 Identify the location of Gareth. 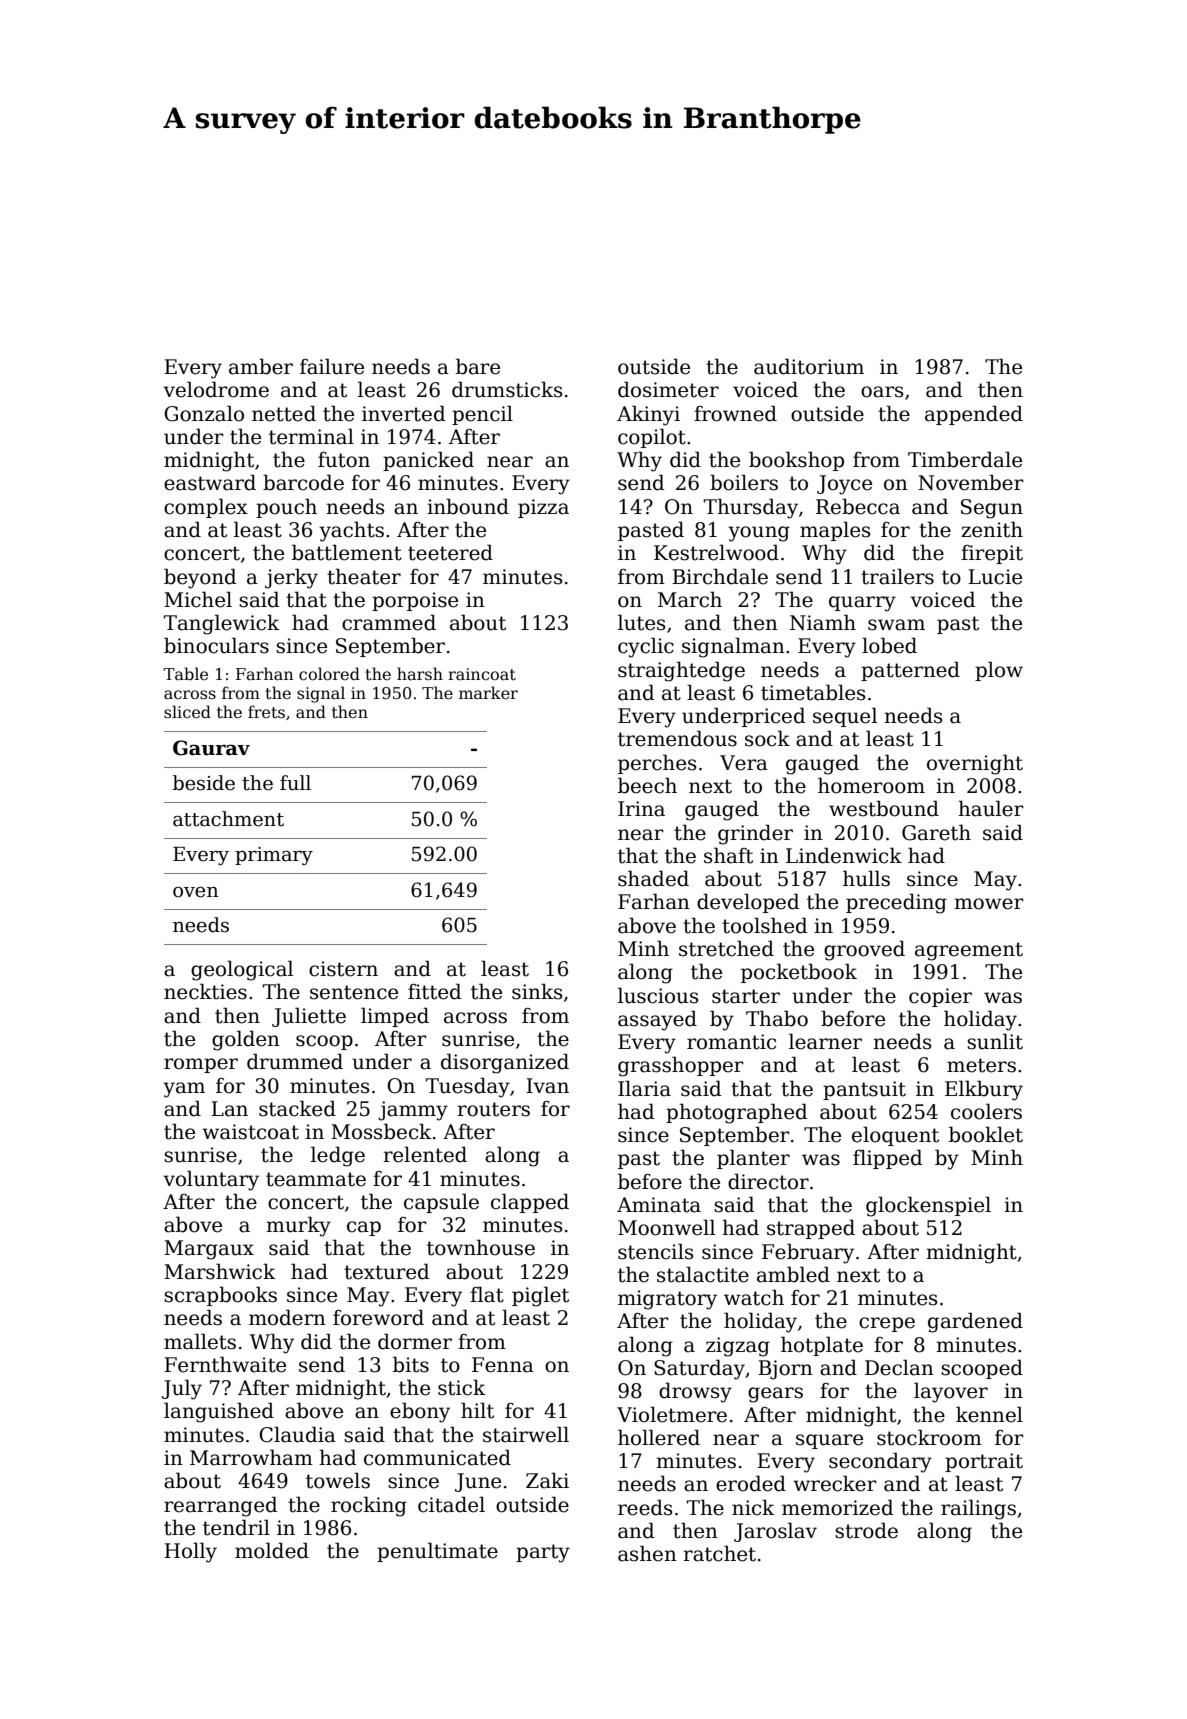
(936, 832).
